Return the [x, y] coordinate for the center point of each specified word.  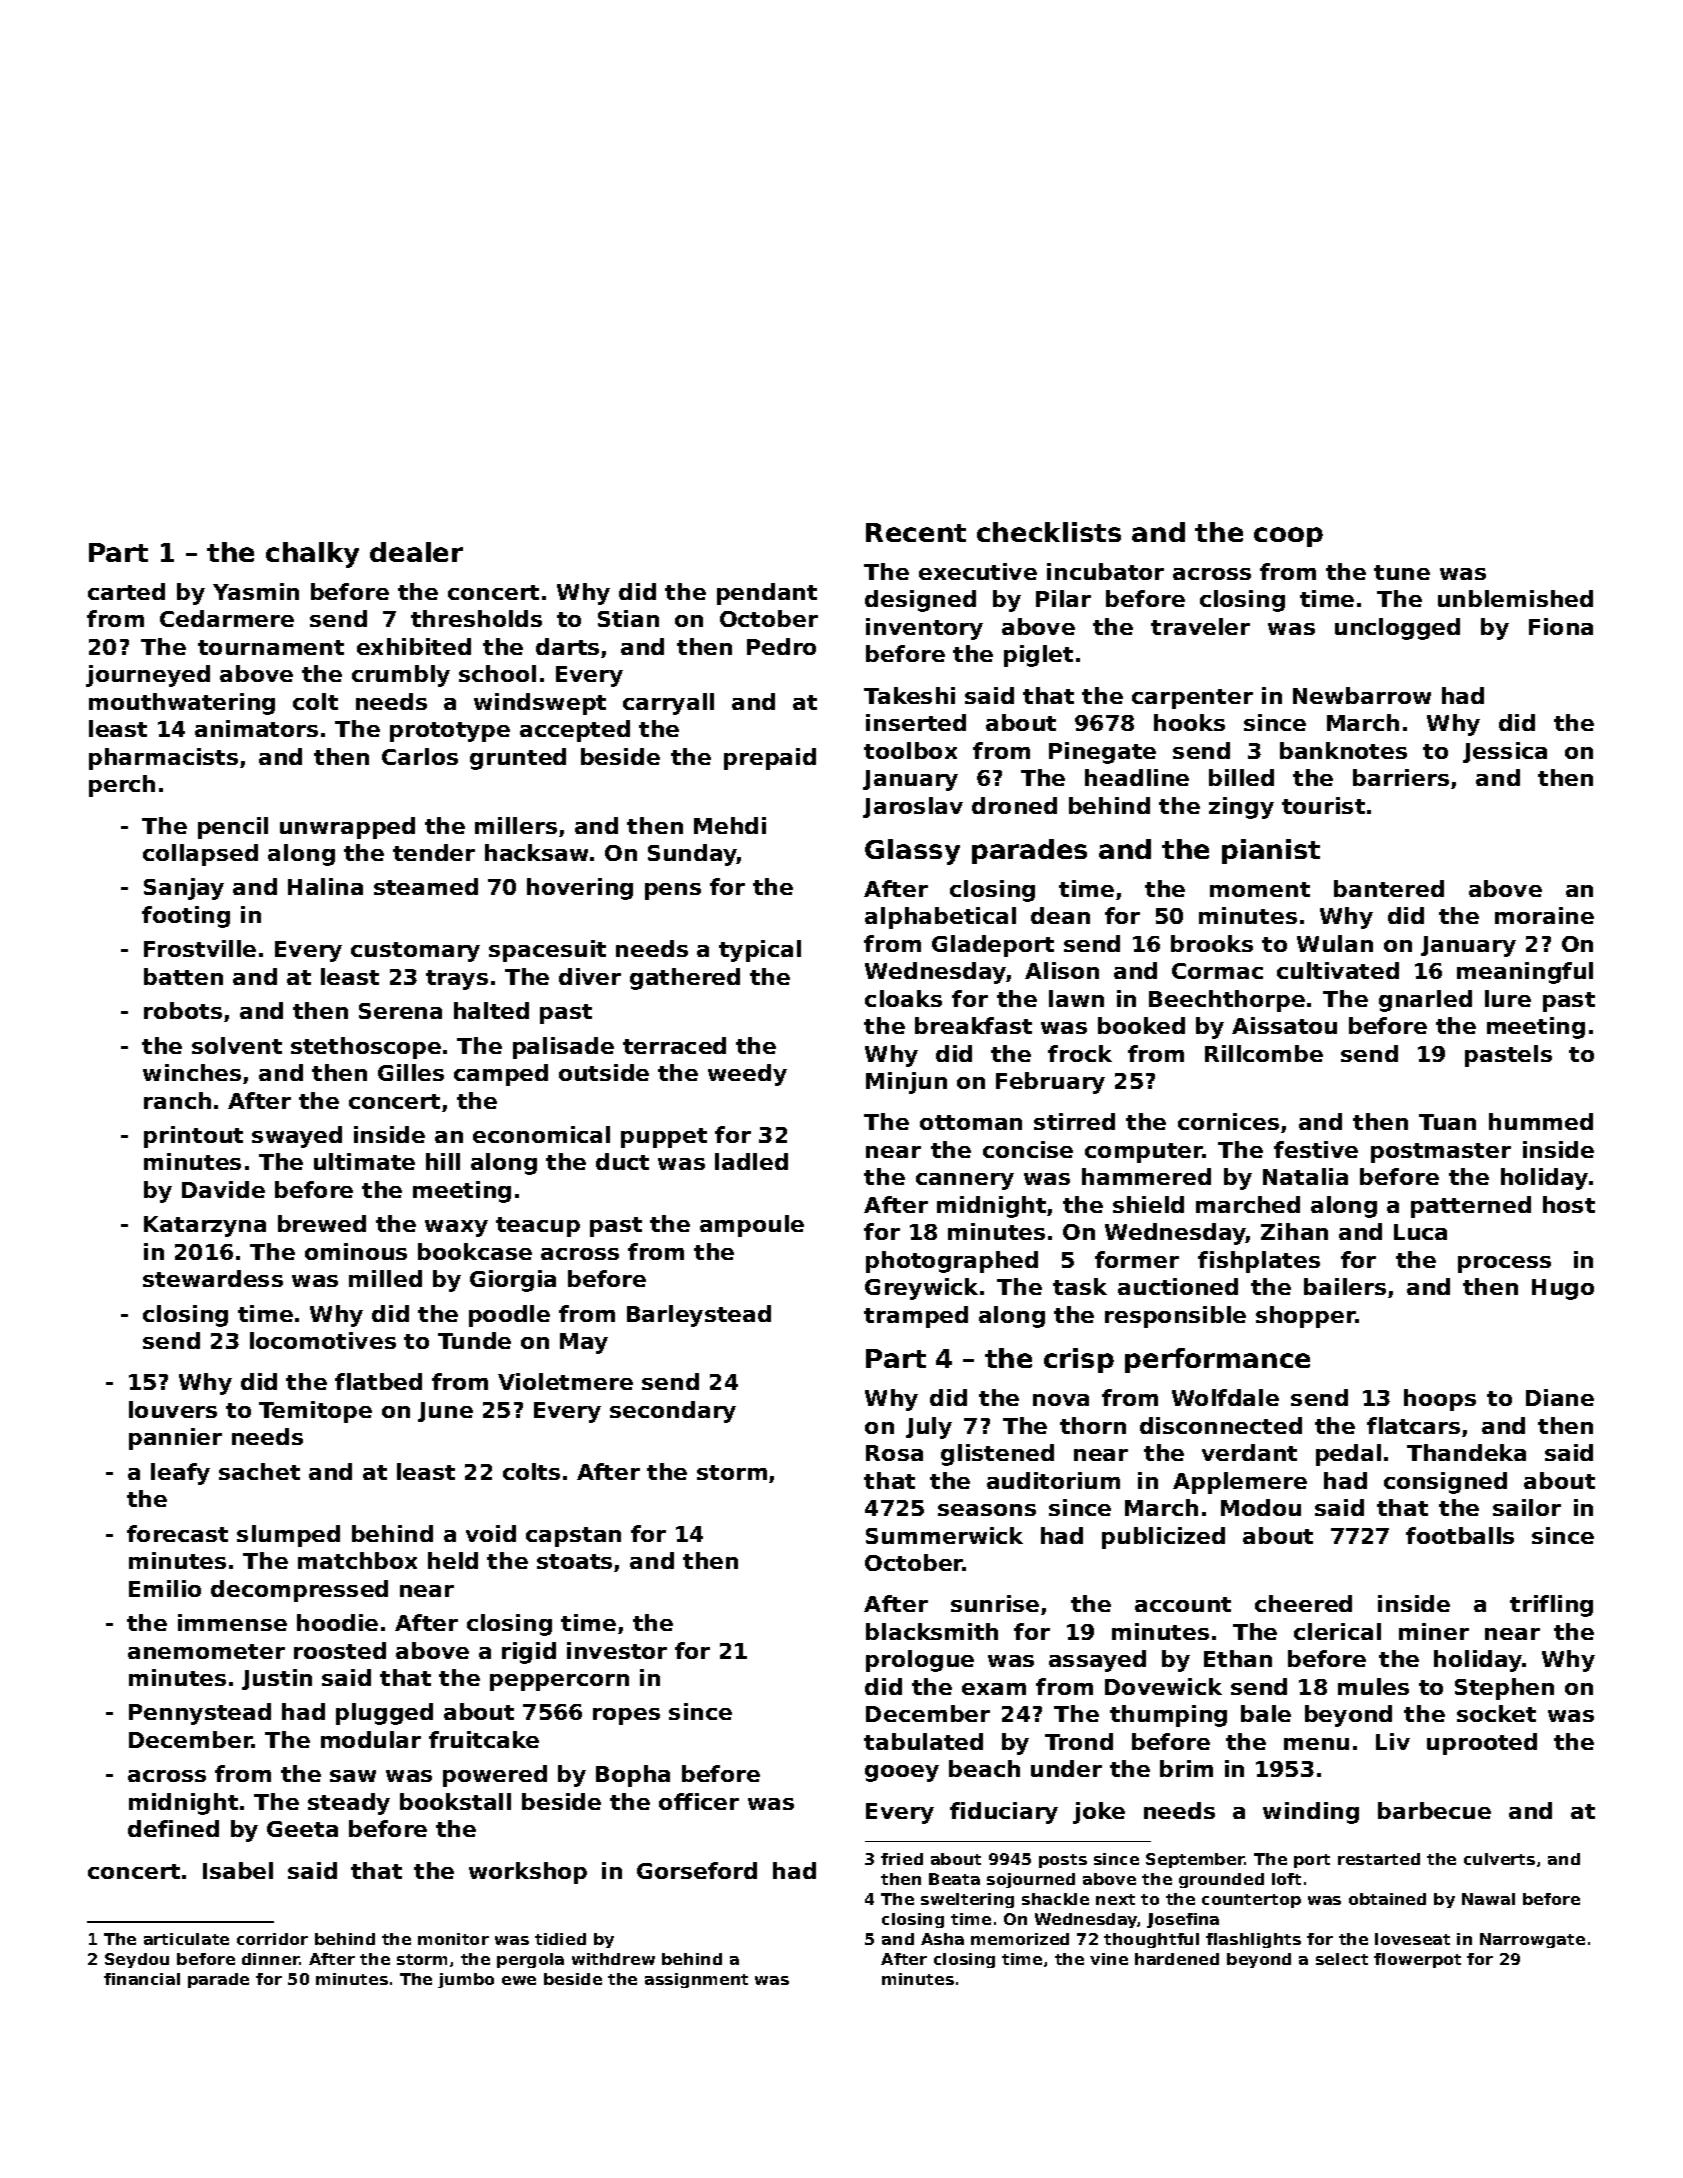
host [1569, 1204]
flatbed [378, 1381]
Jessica [1505, 752]
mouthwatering [182, 704]
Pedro [781, 646]
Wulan [1335, 943]
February [1050, 1083]
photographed [952, 1262]
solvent [237, 1045]
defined [173, 1828]
